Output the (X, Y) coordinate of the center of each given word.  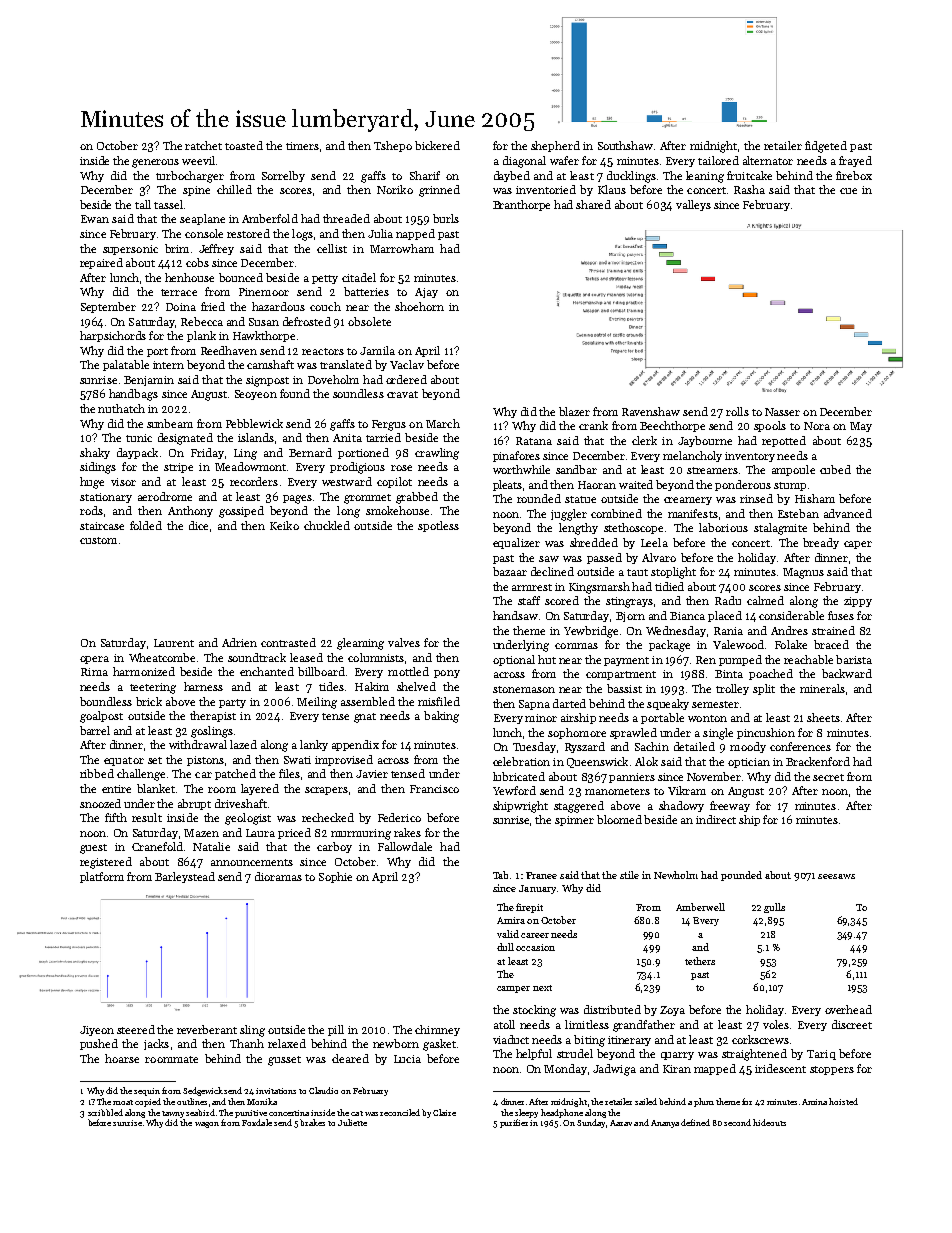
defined (695, 1122)
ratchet (203, 145)
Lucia (407, 1059)
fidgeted (826, 147)
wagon (207, 1125)
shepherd (555, 146)
